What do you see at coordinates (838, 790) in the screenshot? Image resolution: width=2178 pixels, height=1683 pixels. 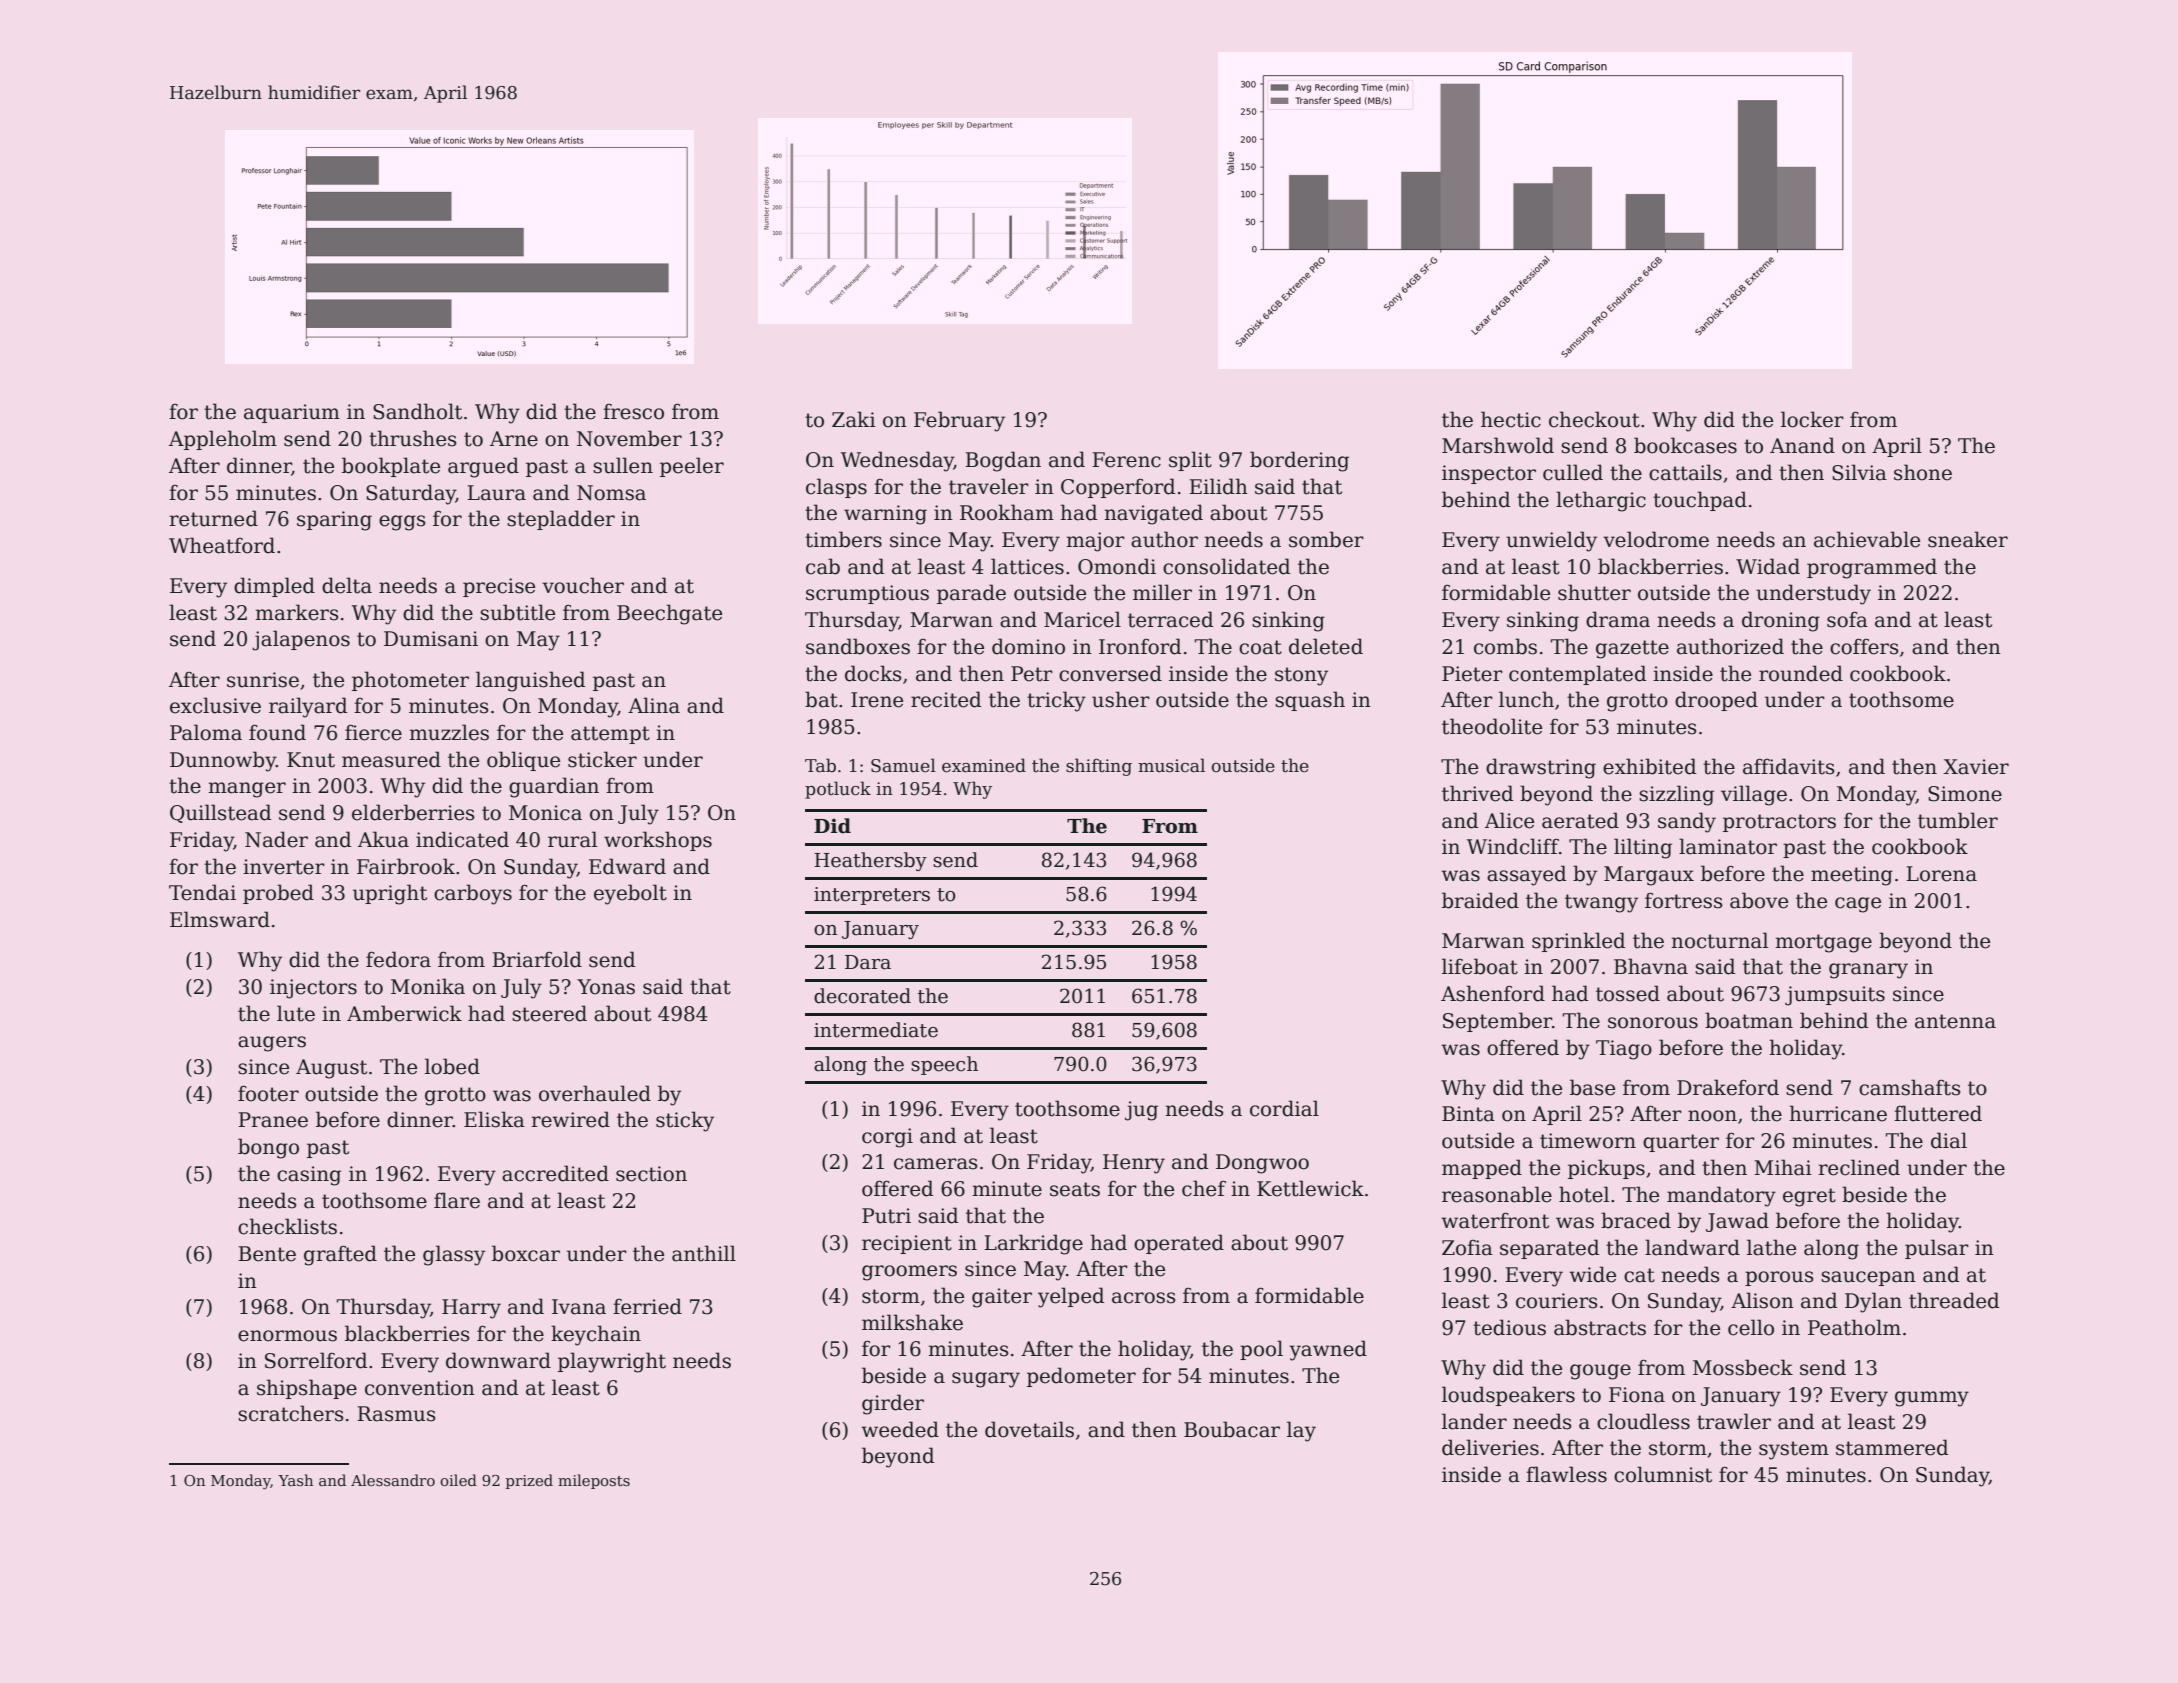 I see `potluck` at bounding box center [838, 790].
